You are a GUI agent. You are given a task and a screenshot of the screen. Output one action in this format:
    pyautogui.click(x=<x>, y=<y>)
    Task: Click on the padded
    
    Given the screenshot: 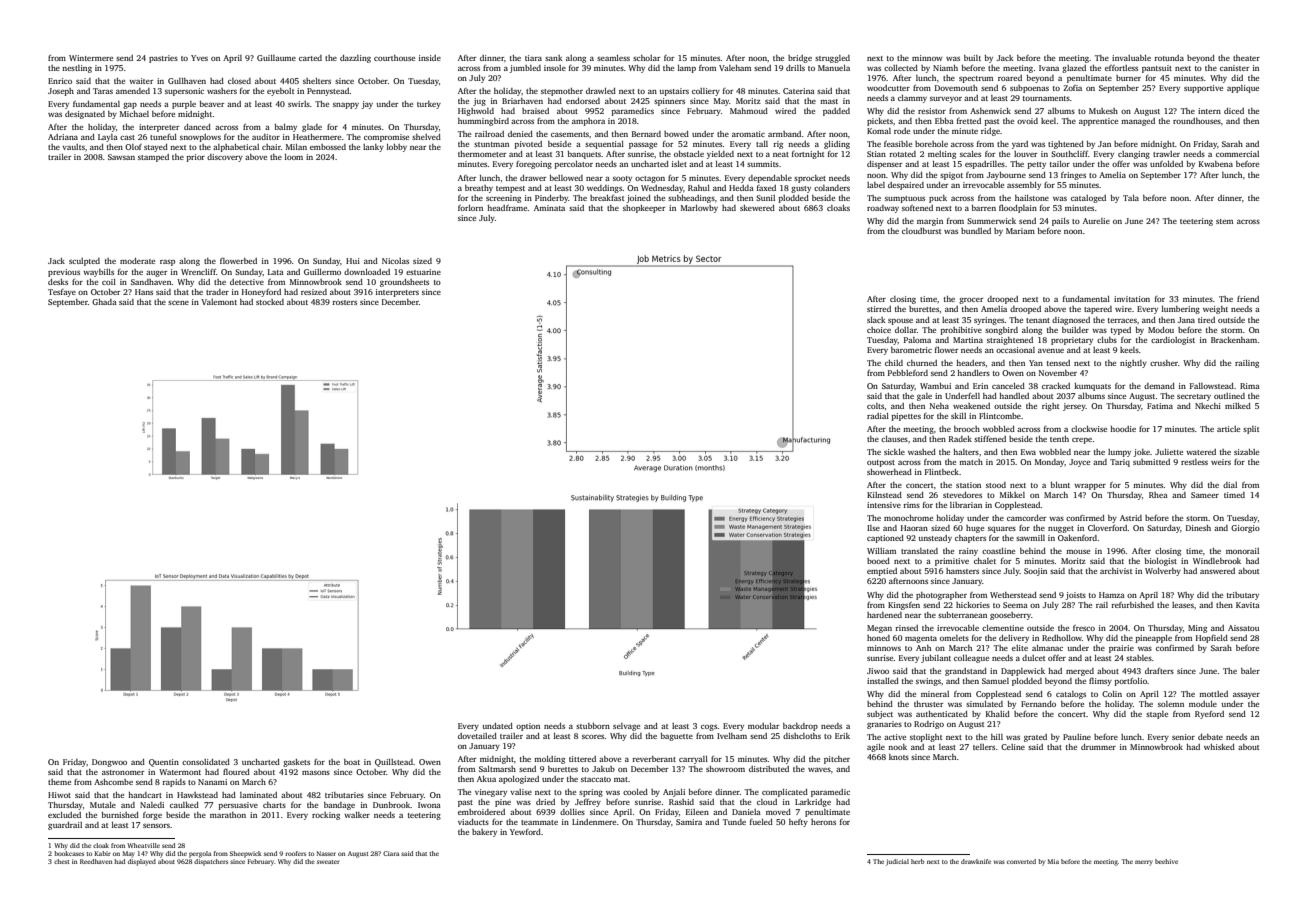 What is the action you would take?
    pyautogui.click(x=836, y=112)
